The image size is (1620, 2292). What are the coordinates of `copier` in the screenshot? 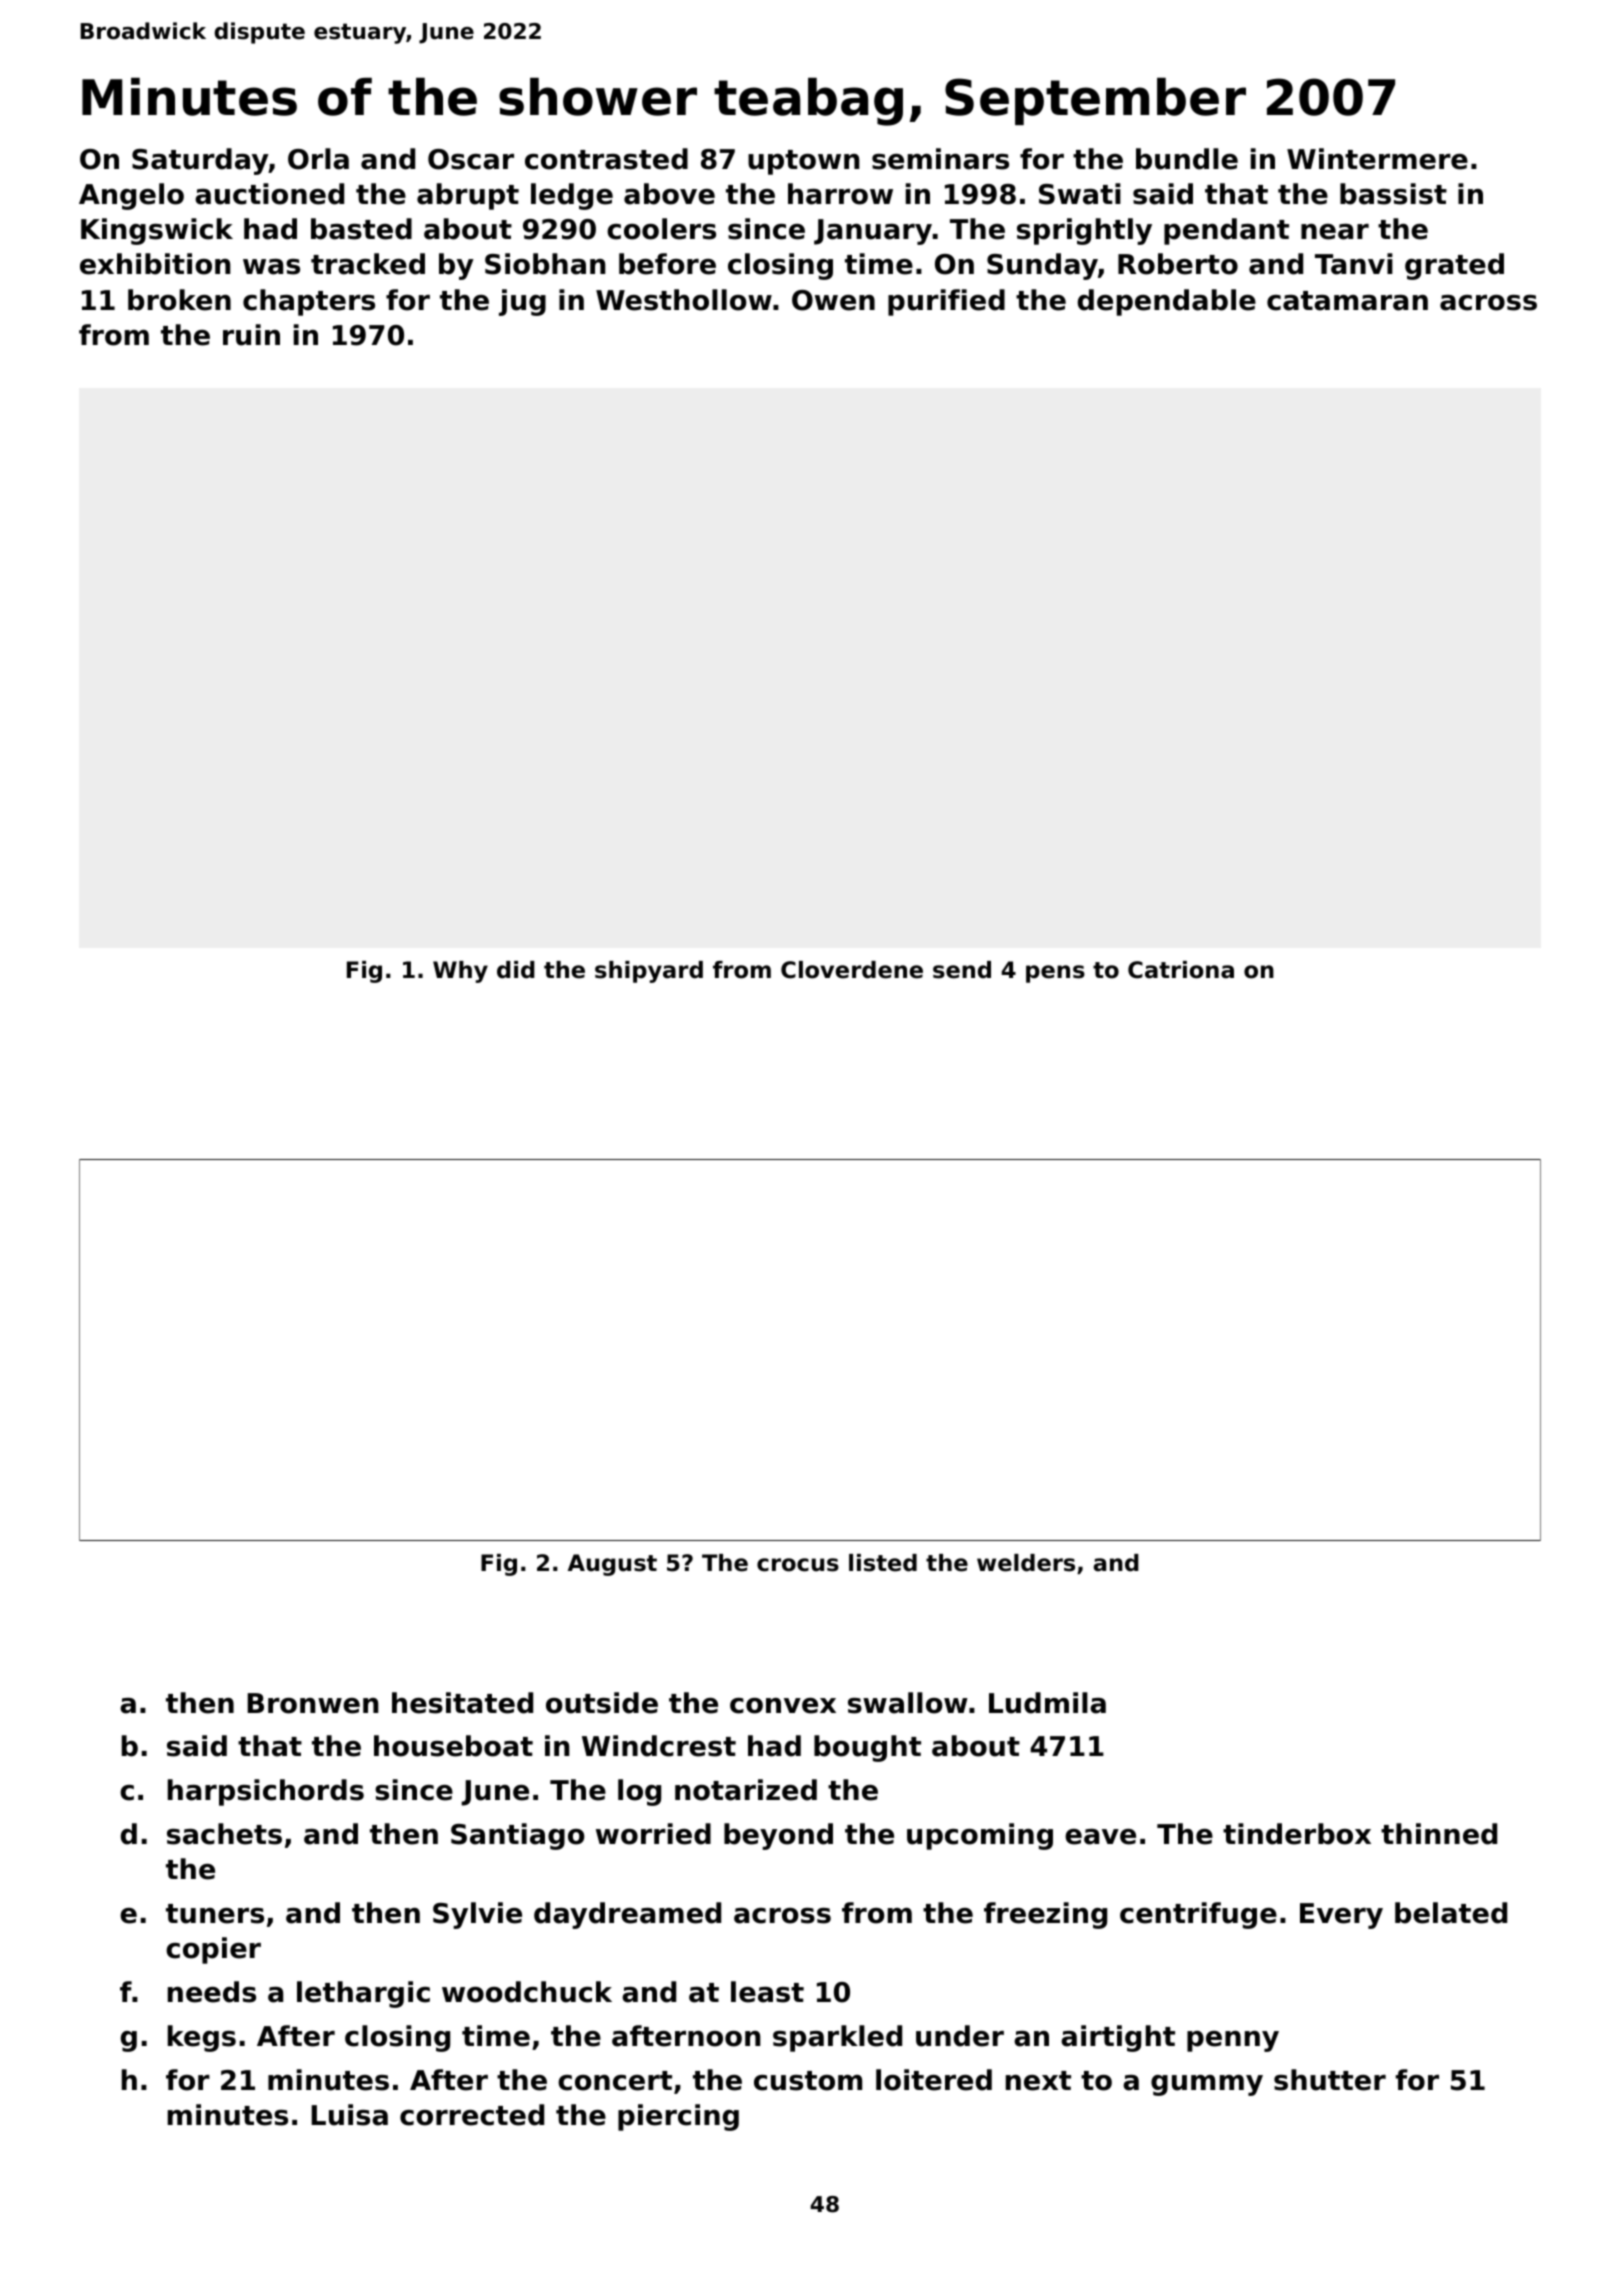 It's located at (213, 1950).
